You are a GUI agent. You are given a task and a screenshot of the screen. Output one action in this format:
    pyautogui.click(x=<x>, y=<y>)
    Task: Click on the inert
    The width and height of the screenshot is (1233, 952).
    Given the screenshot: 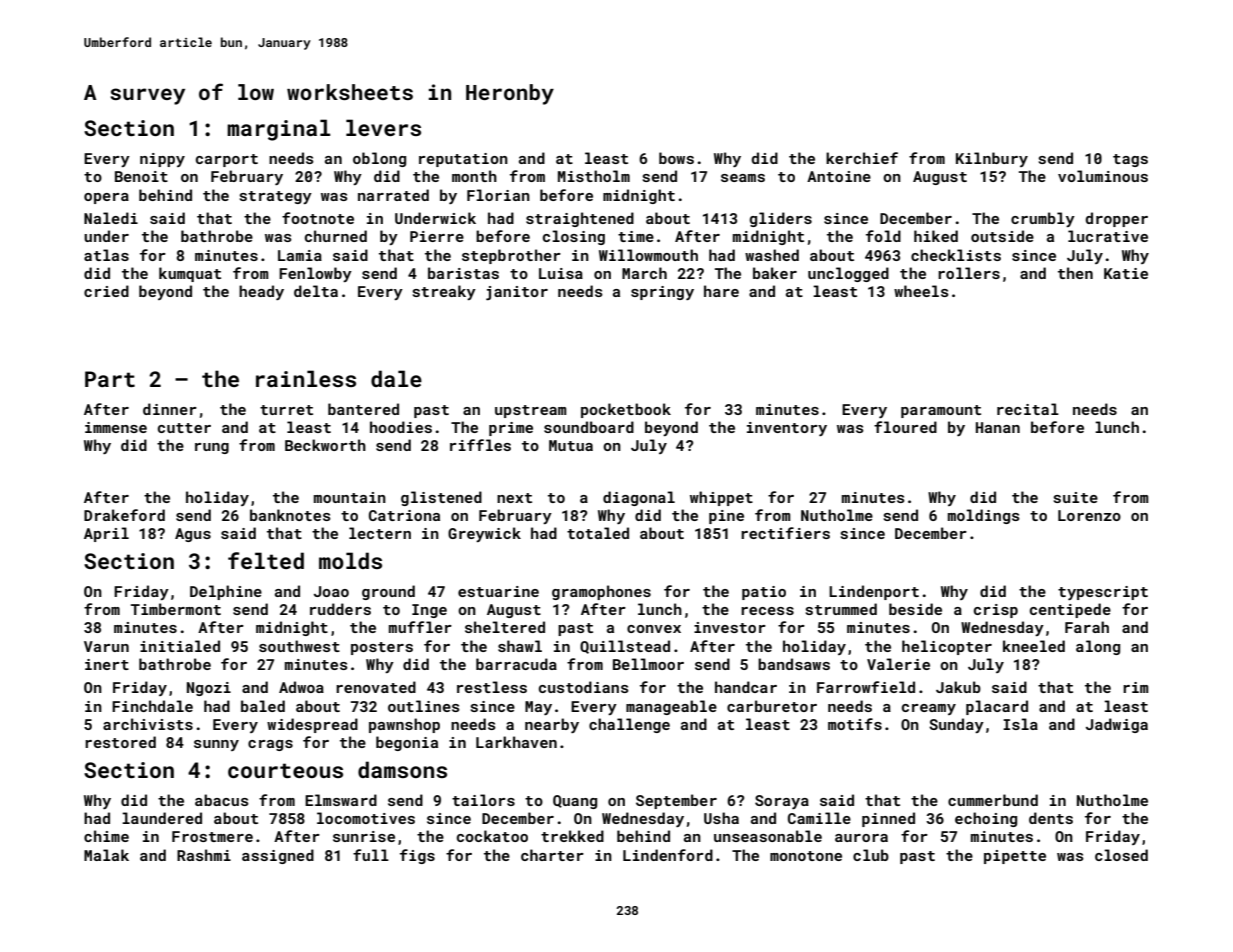 What is the action you would take?
    pyautogui.click(x=107, y=664)
